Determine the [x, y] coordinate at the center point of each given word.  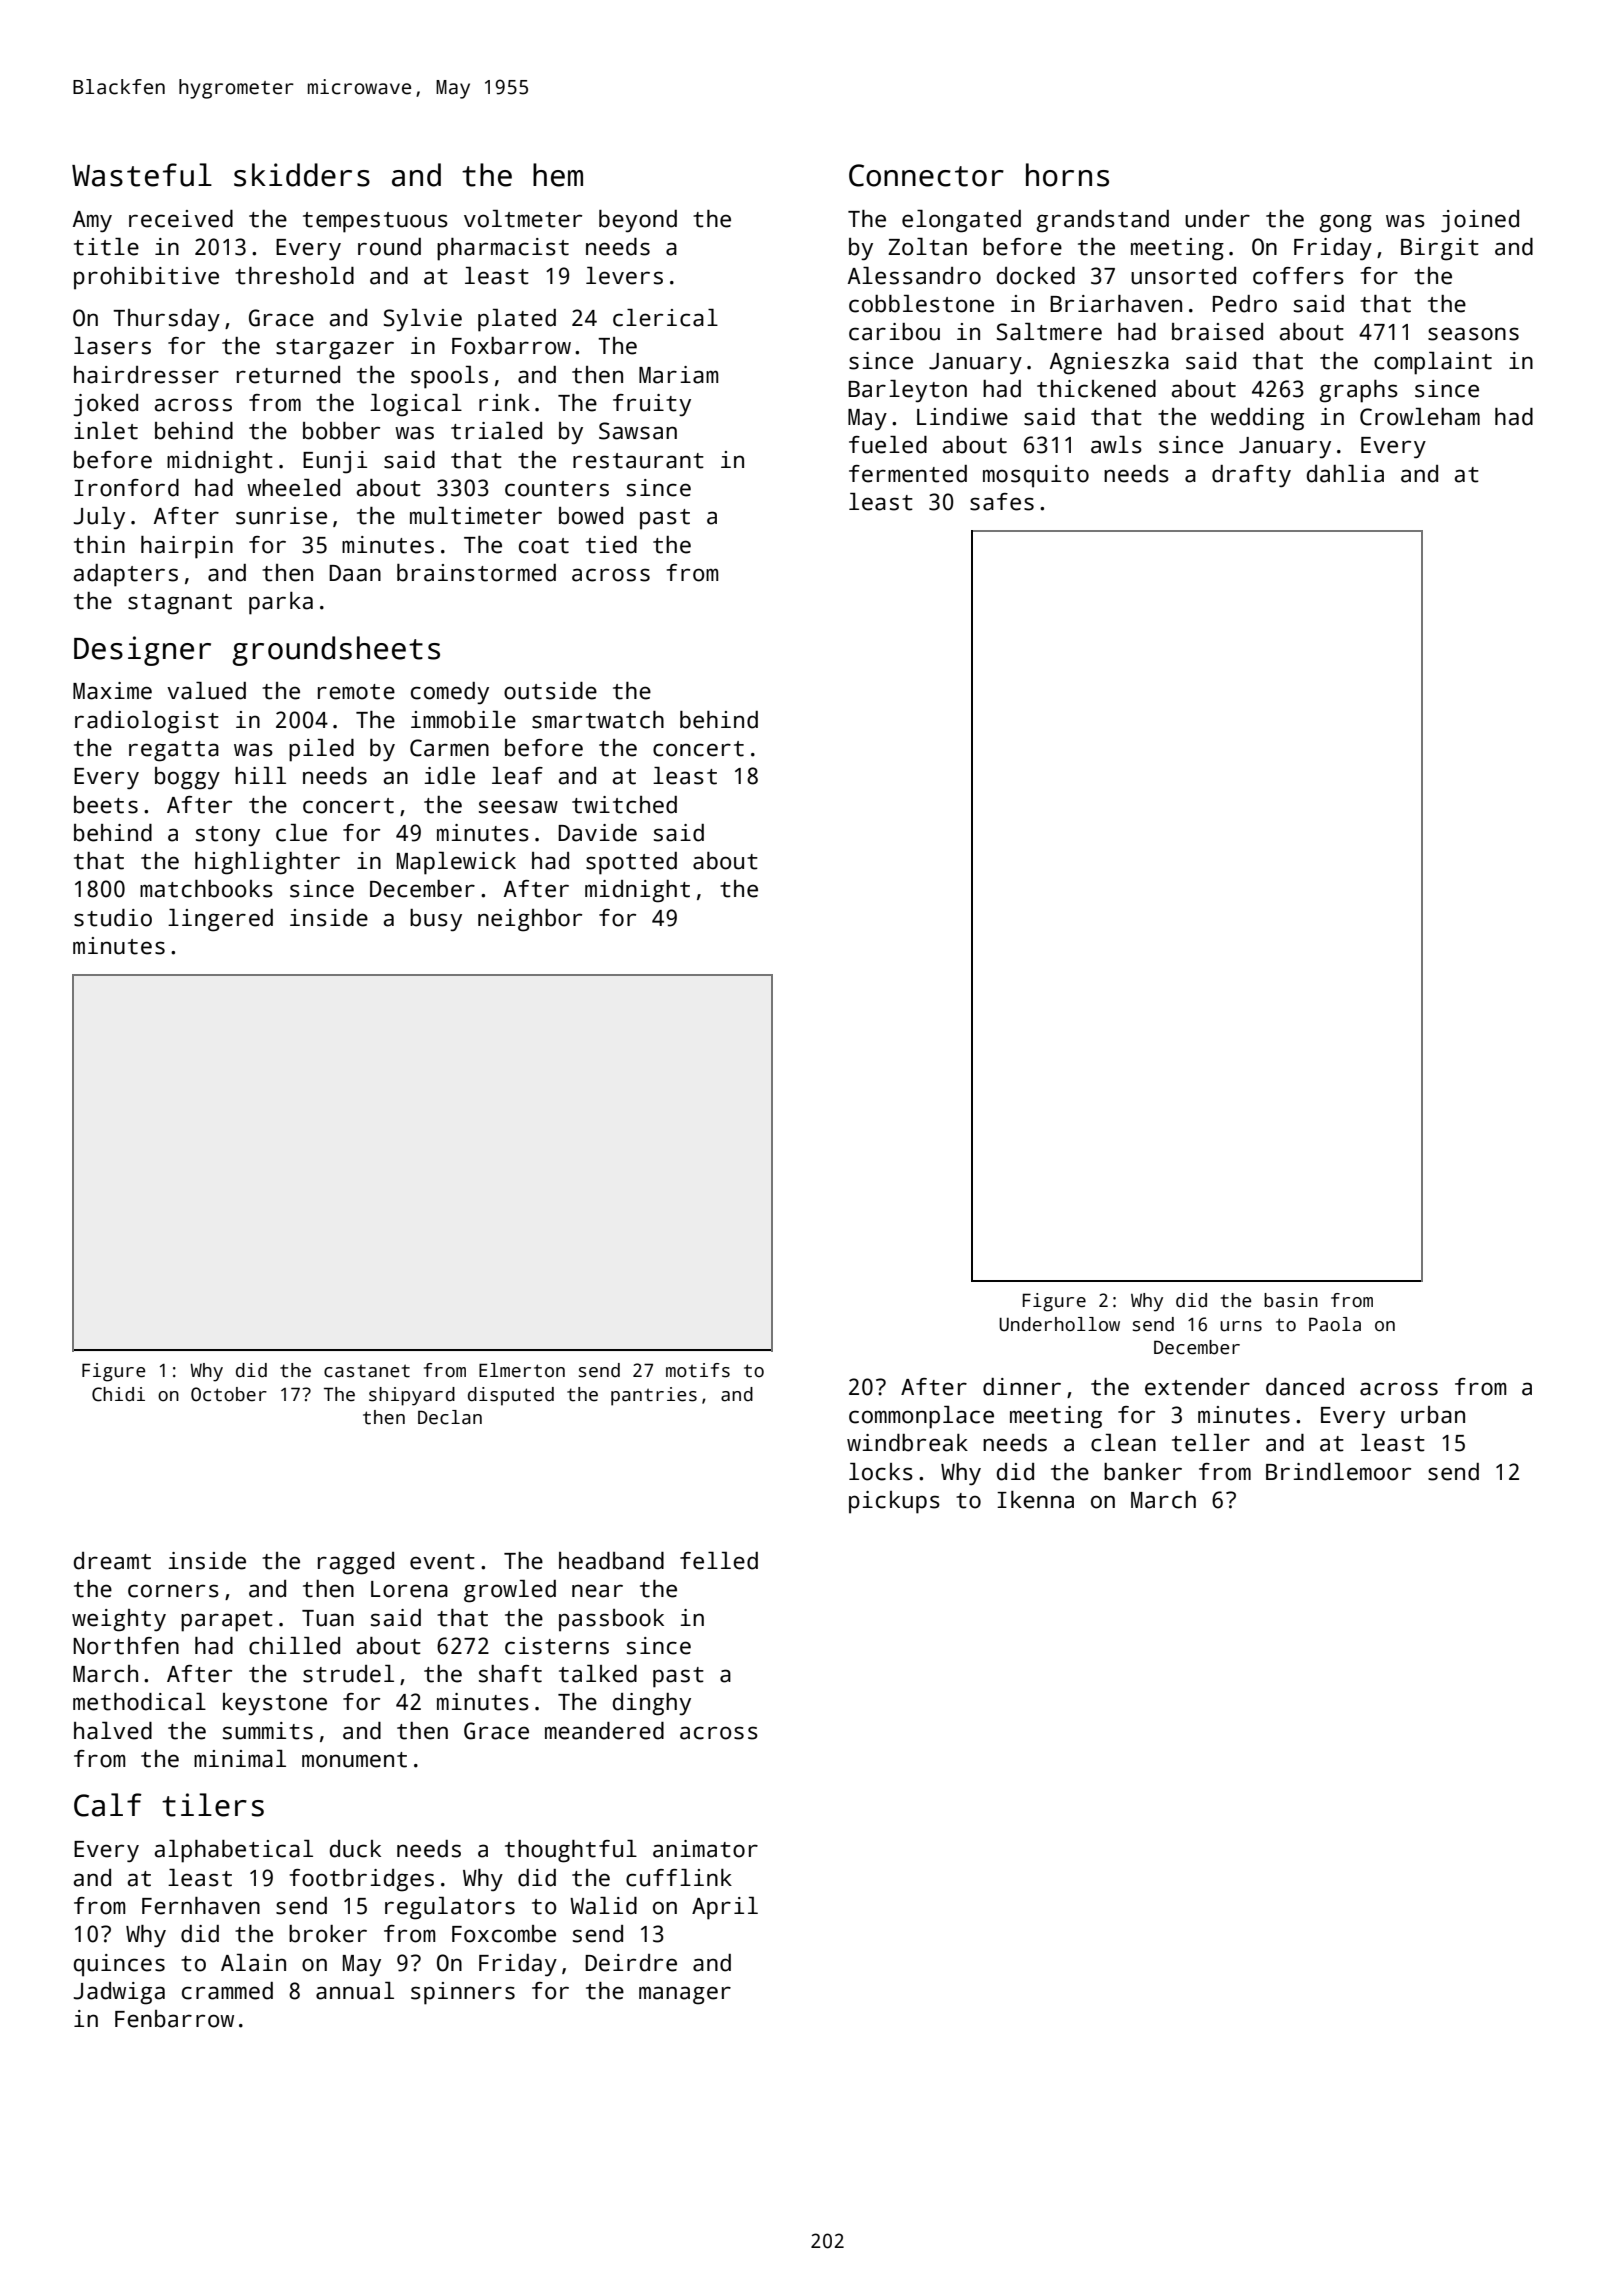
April [725, 1908]
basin [1291, 1300]
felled [719, 1561]
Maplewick [456, 863]
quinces [119, 1965]
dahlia [1345, 474]
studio [113, 918]
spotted [631, 863]
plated [517, 320]
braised [1217, 332]
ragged [356, 1563]
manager [685, 1995]
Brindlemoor [1338, 1472]
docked [1036, 276]
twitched [624, 805]
